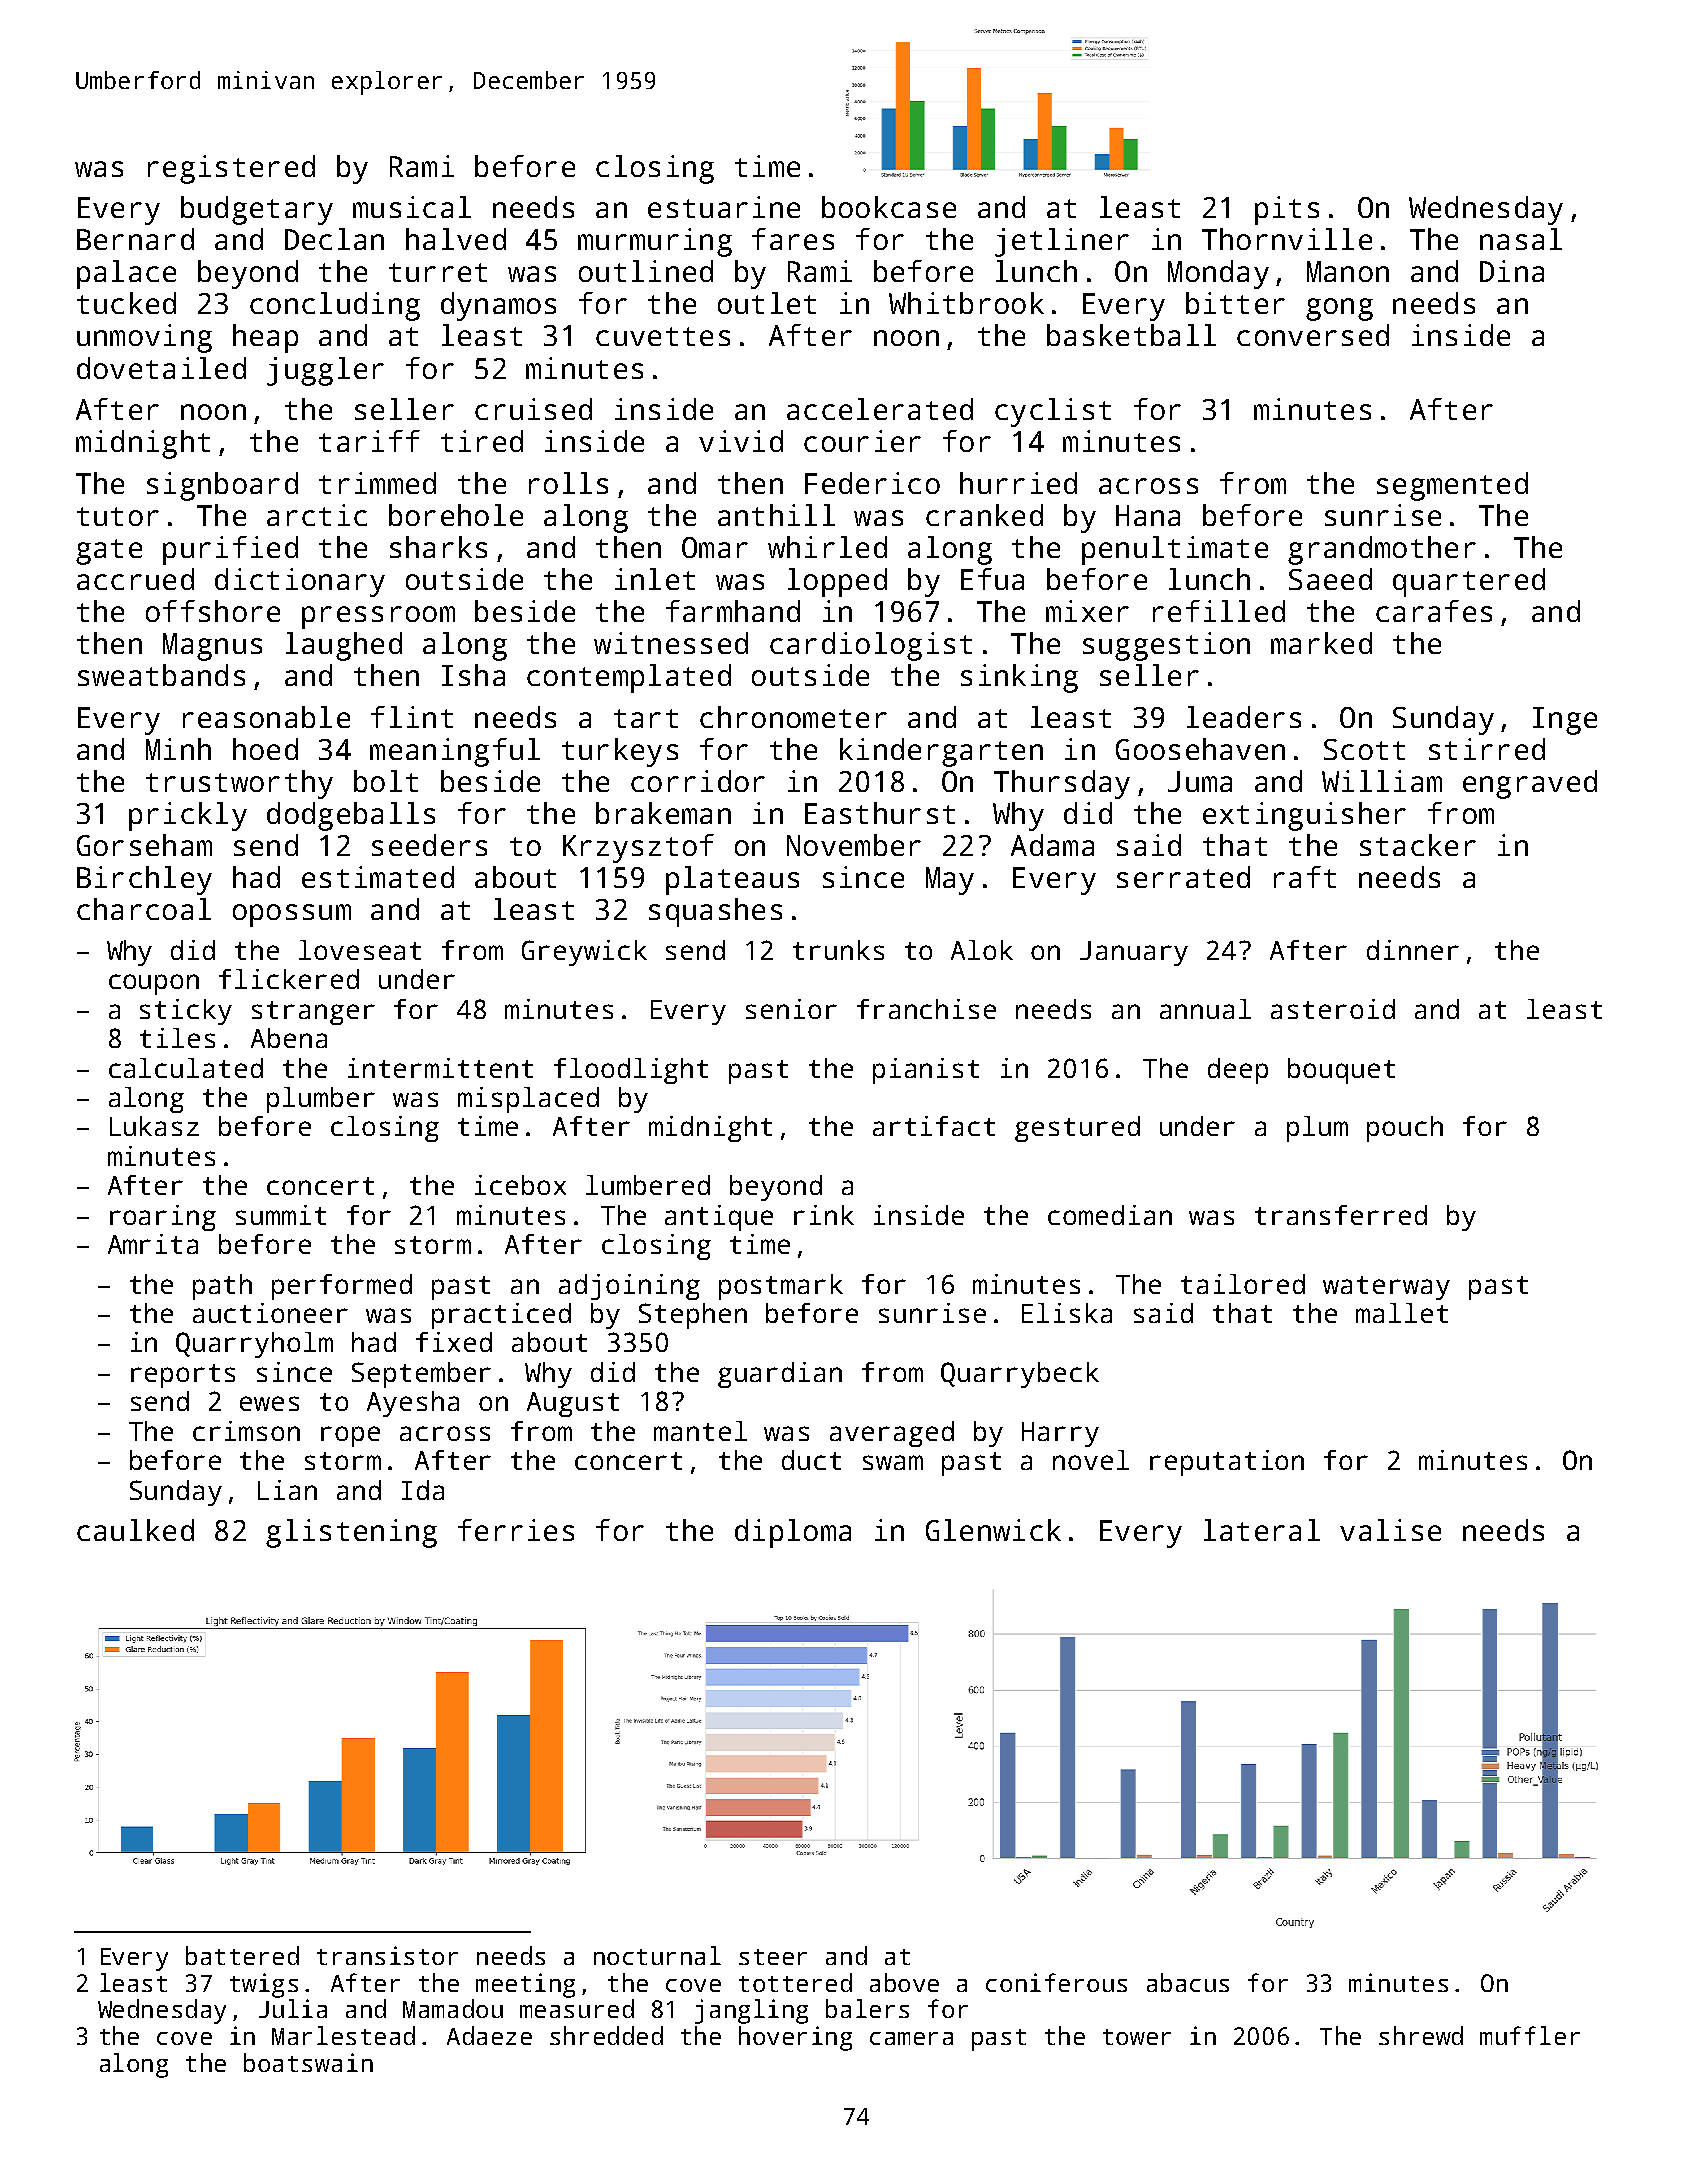 This image has width=1683, height=2178. What do you see at coordinates (795, 2038) in the image?
I see `hovering` at bounding box center [795, 2038].
